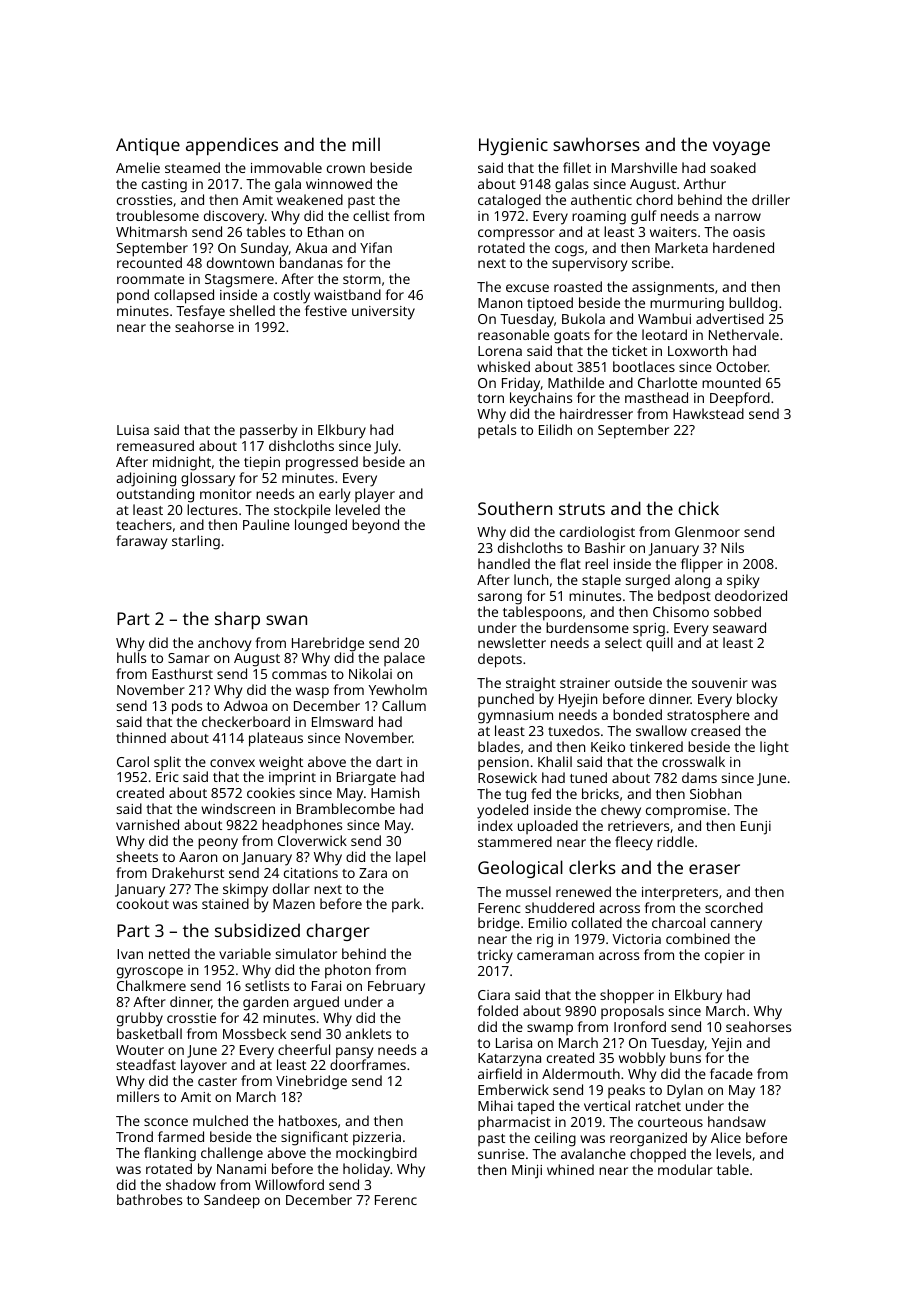  Describe the element at coordinates (232, 146) in the document. I see `appendices` at that location.
